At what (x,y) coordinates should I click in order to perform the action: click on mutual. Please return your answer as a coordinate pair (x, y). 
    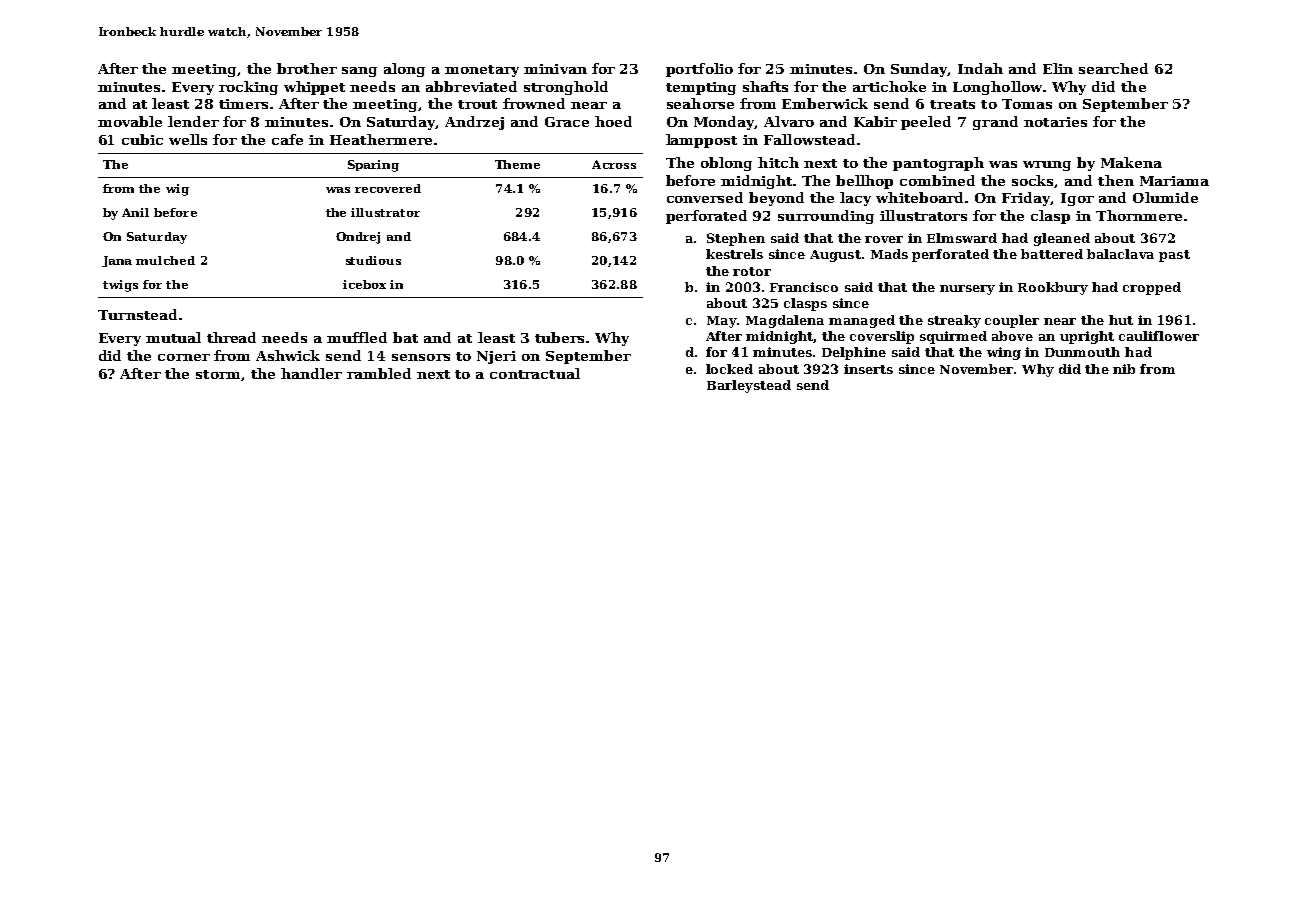
    Looking at the image, I should click on (173, 337).
